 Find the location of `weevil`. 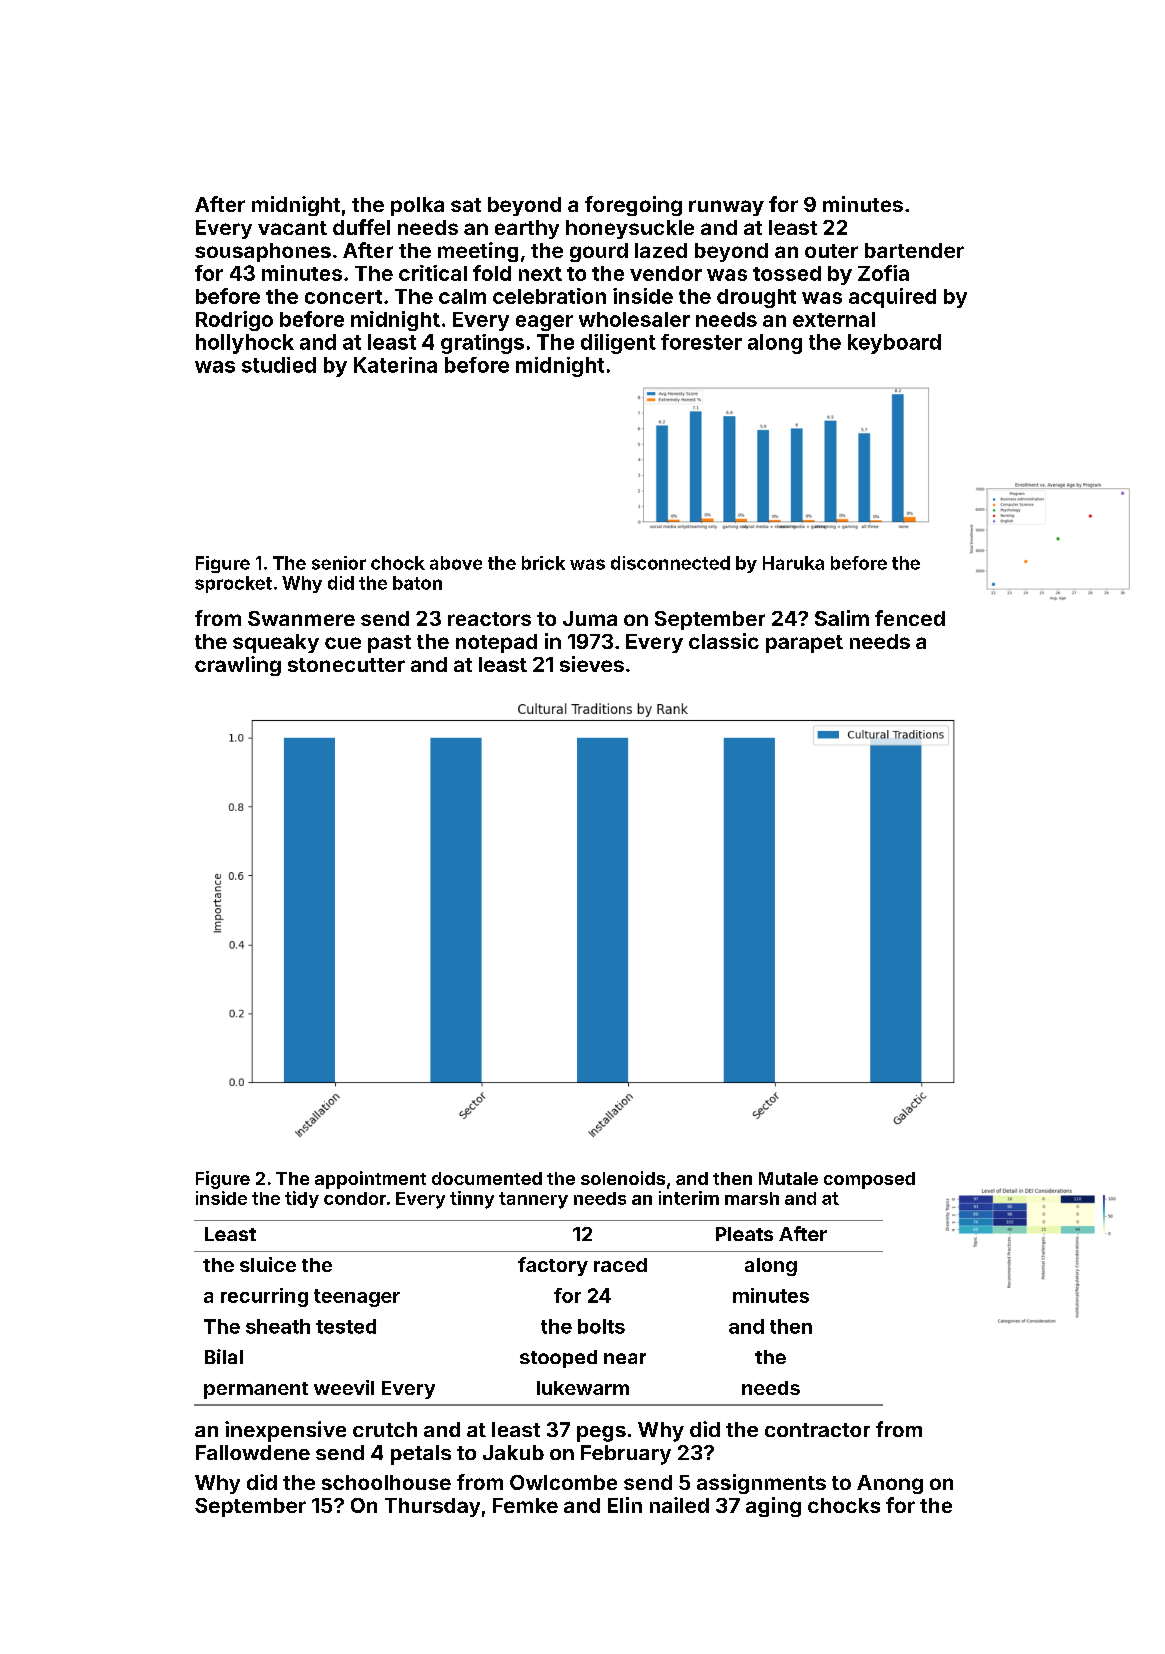

weevil is located at coordinates (344, 1387).
